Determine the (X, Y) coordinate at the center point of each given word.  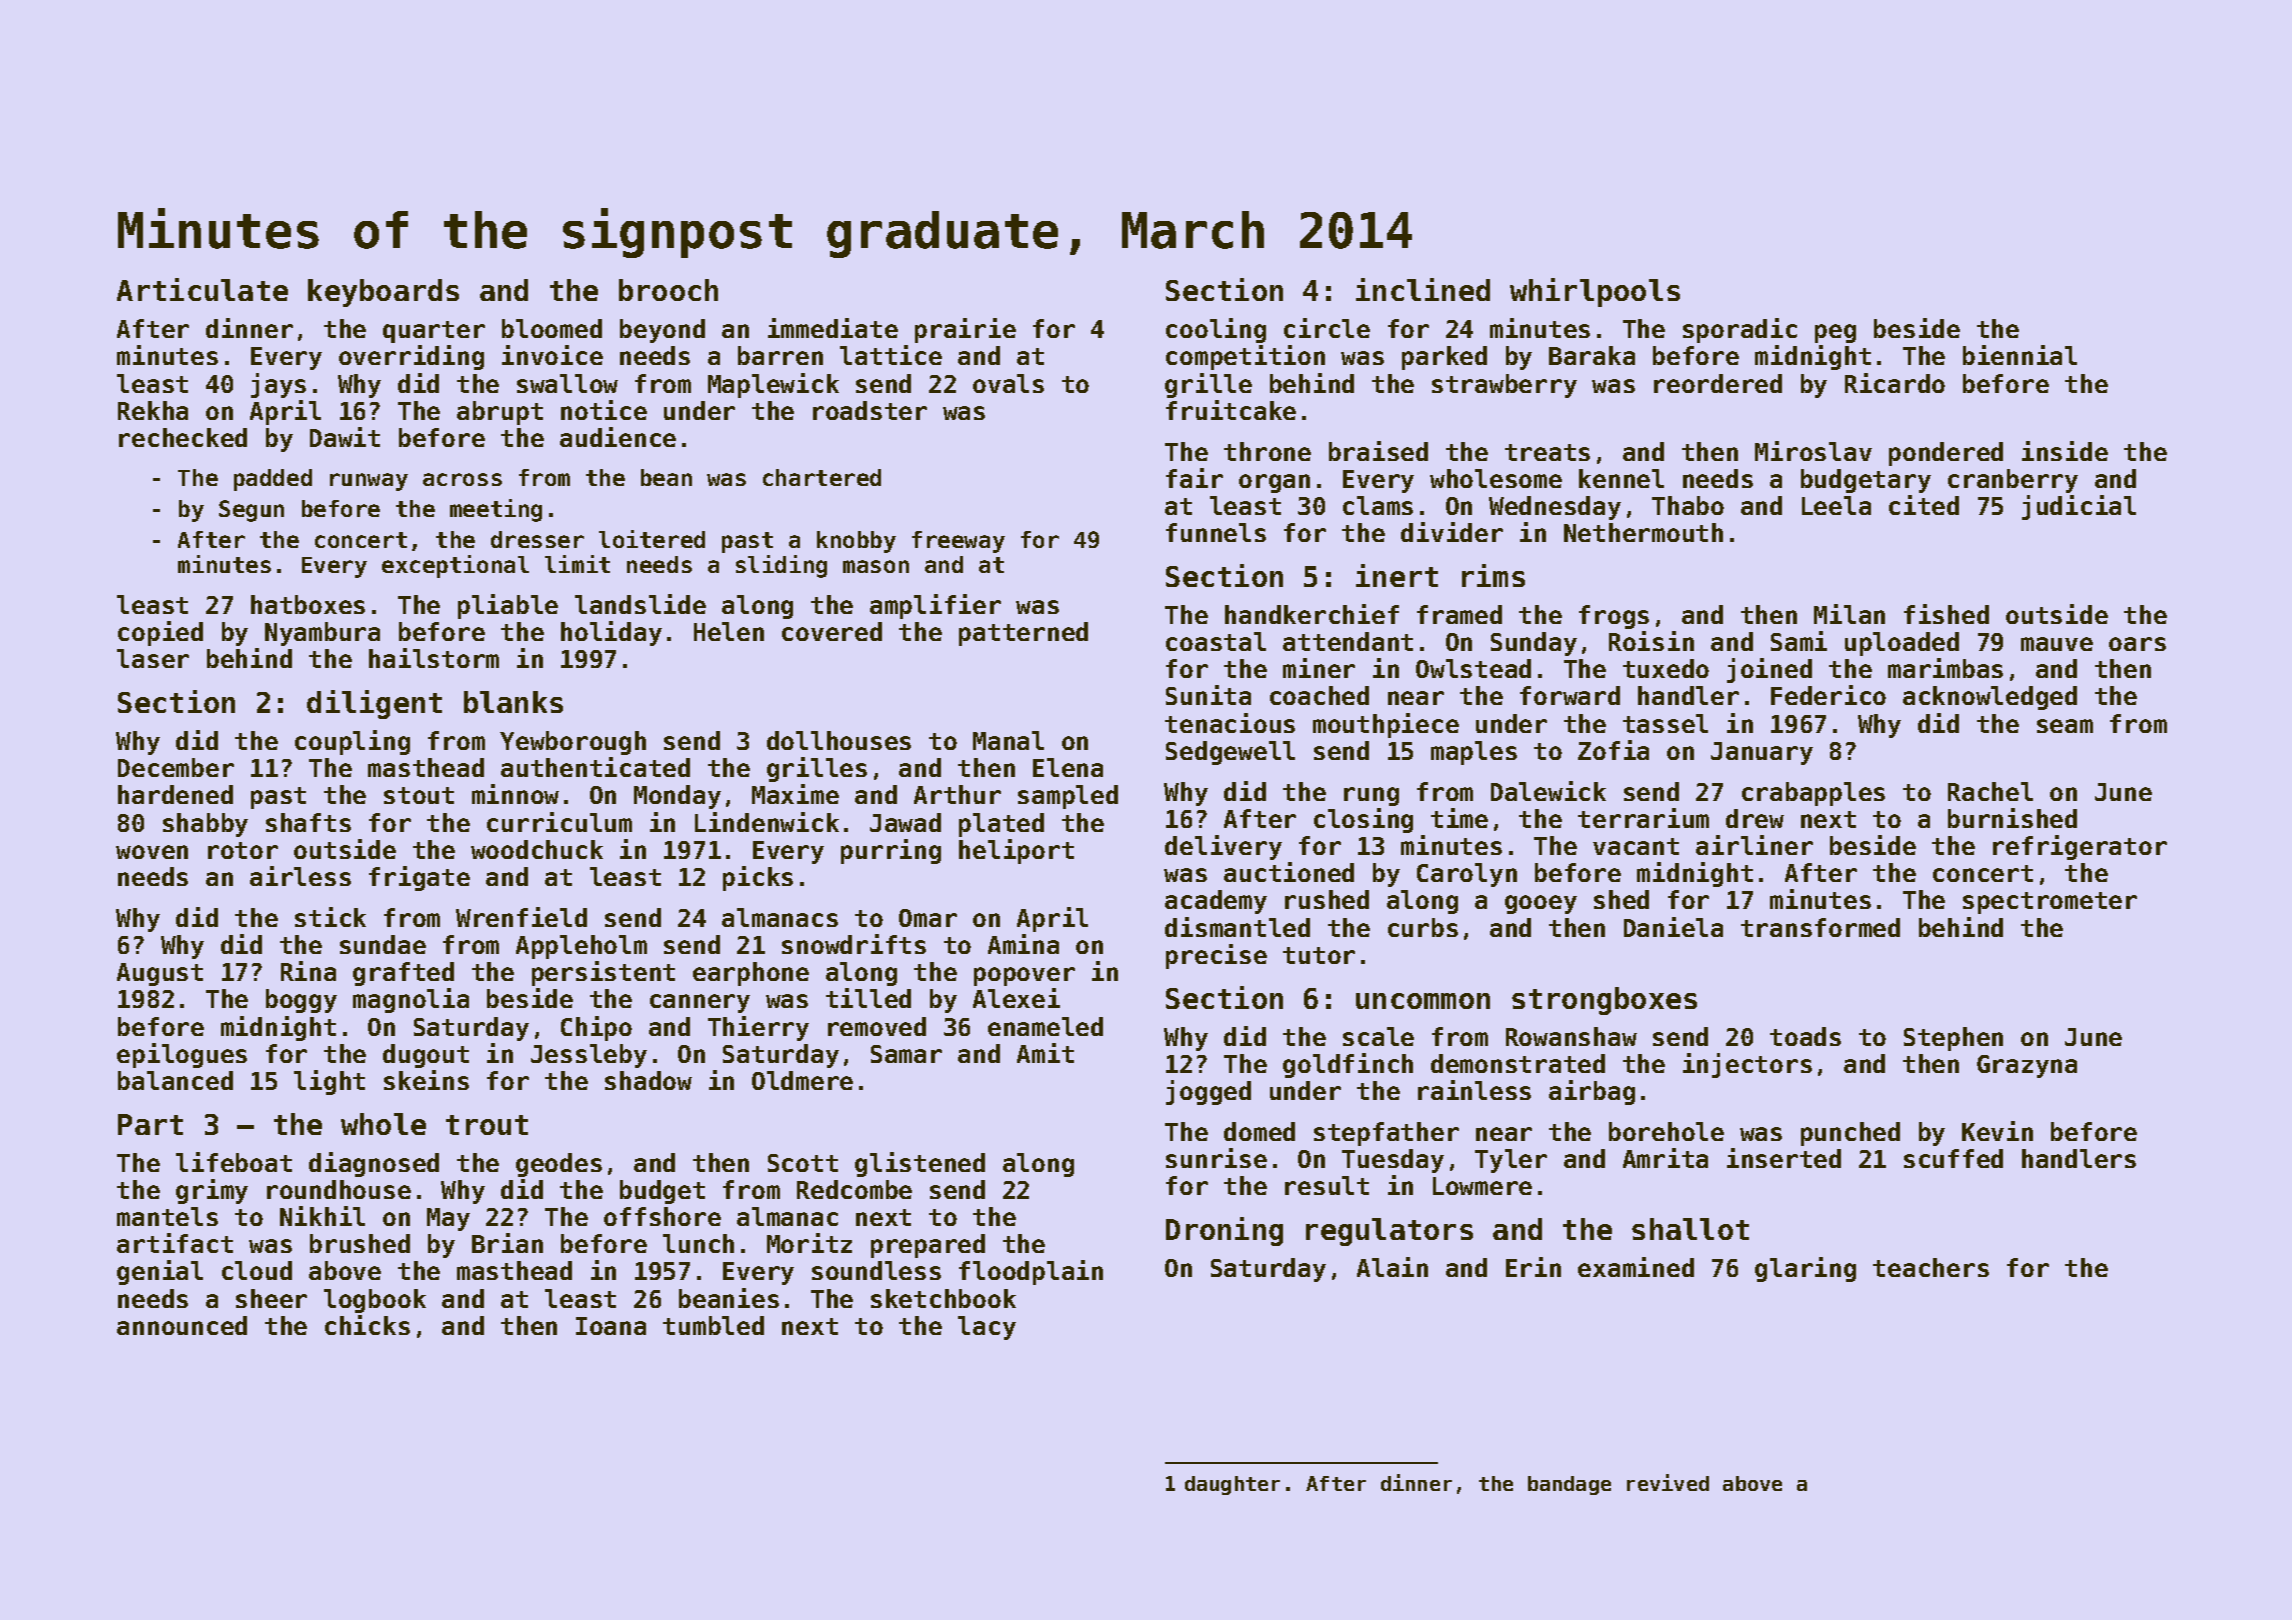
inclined (1423, 289)
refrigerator (2080, 847)
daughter (1232, 1485)
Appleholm (581, 947)
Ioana (611, 1326)
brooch (668, 290)
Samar (906, 1054)
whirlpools (1595, 292)
